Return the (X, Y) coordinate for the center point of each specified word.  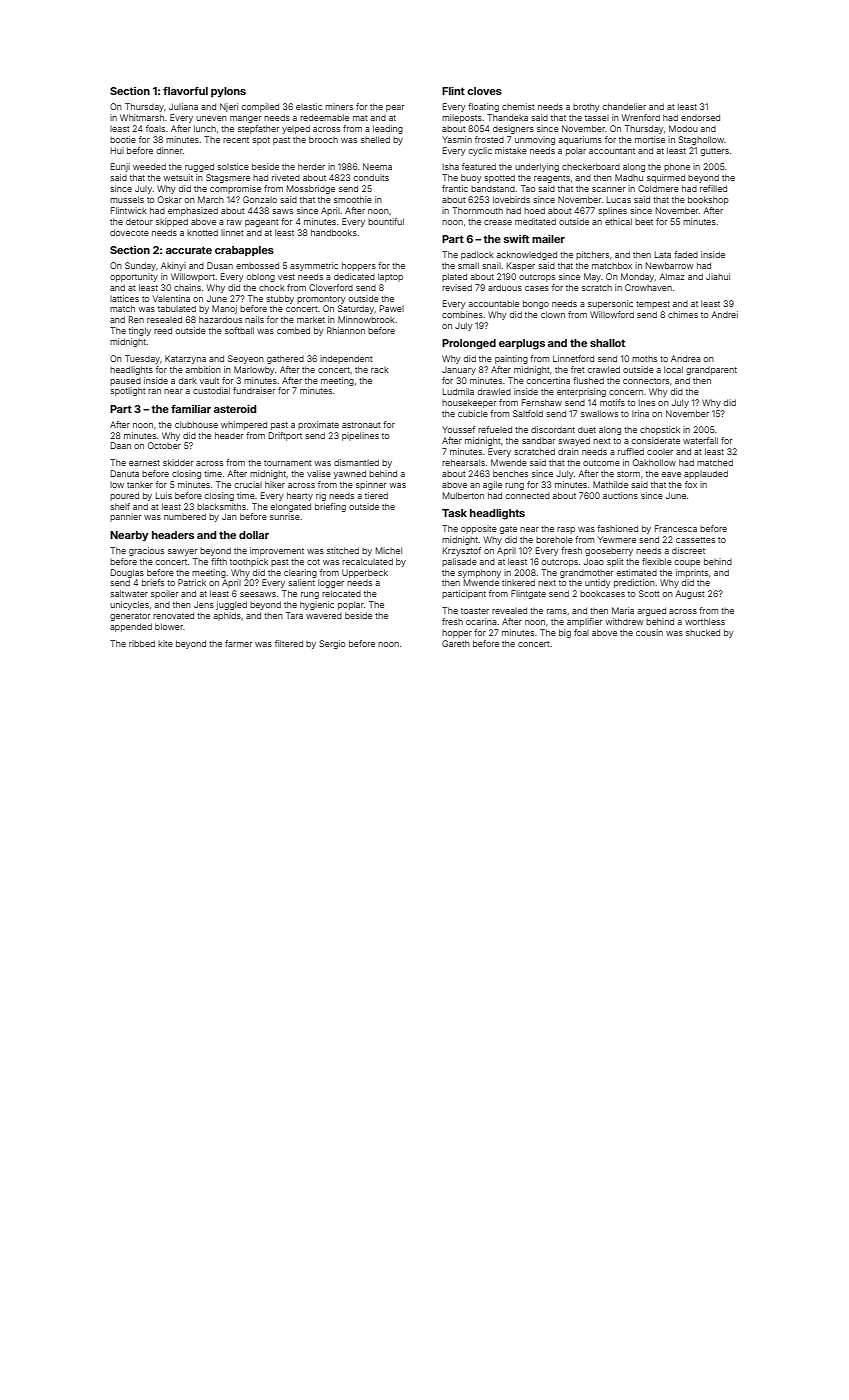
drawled (494, 391)
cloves (484, 91)
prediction (634, 583)
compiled (260, 107)
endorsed (700, 117)
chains (187, 287)
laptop (390, 277)
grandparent (711, 371)
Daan (121, 445)
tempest (653, 305)
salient (301, 582)
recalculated (367, 561)
